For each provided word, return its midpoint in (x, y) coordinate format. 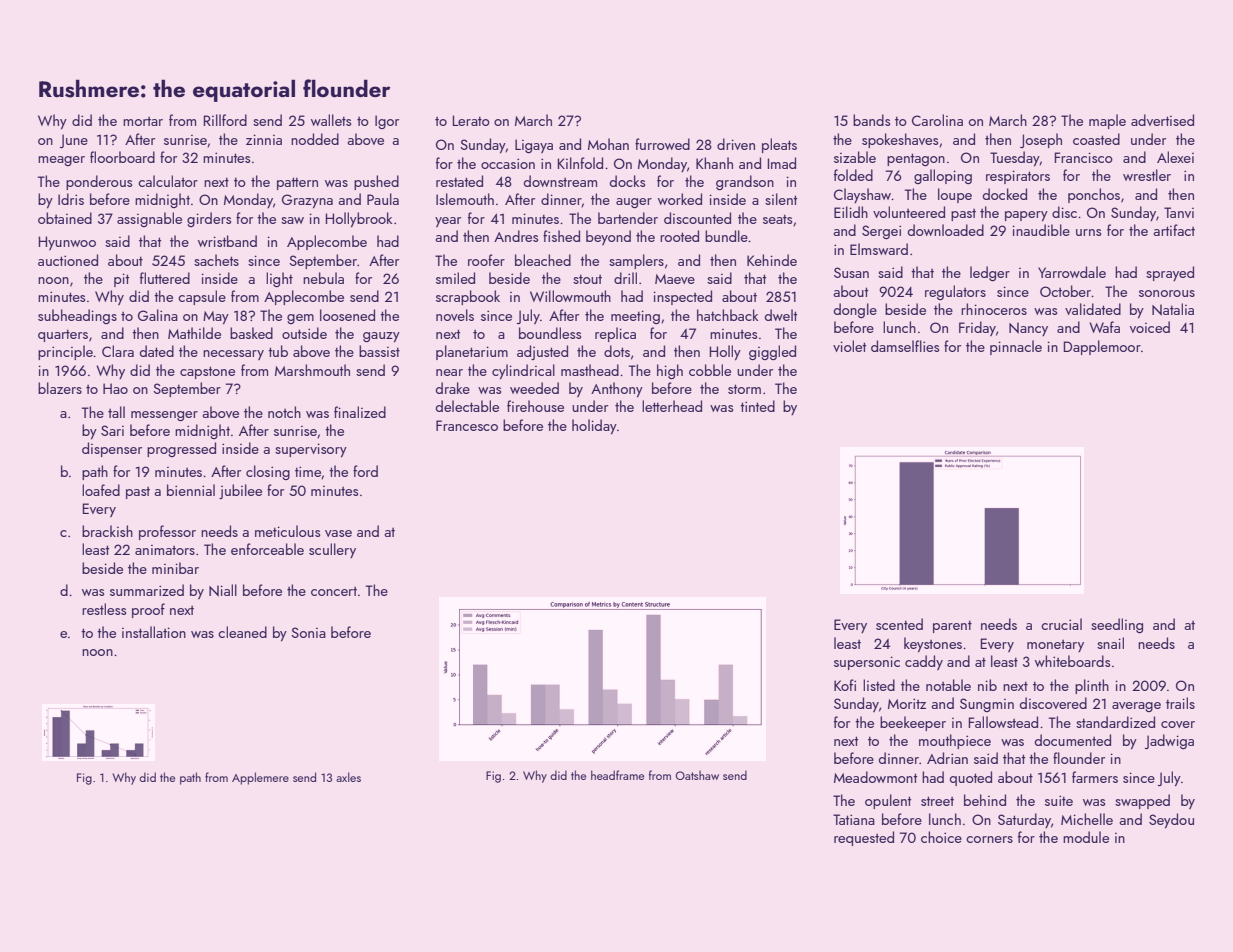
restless (104, 609)
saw (292, 220)
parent (952, 626)
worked (680, 199)
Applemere (260, 778)
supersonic (867, 663)
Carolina (937, 120)
